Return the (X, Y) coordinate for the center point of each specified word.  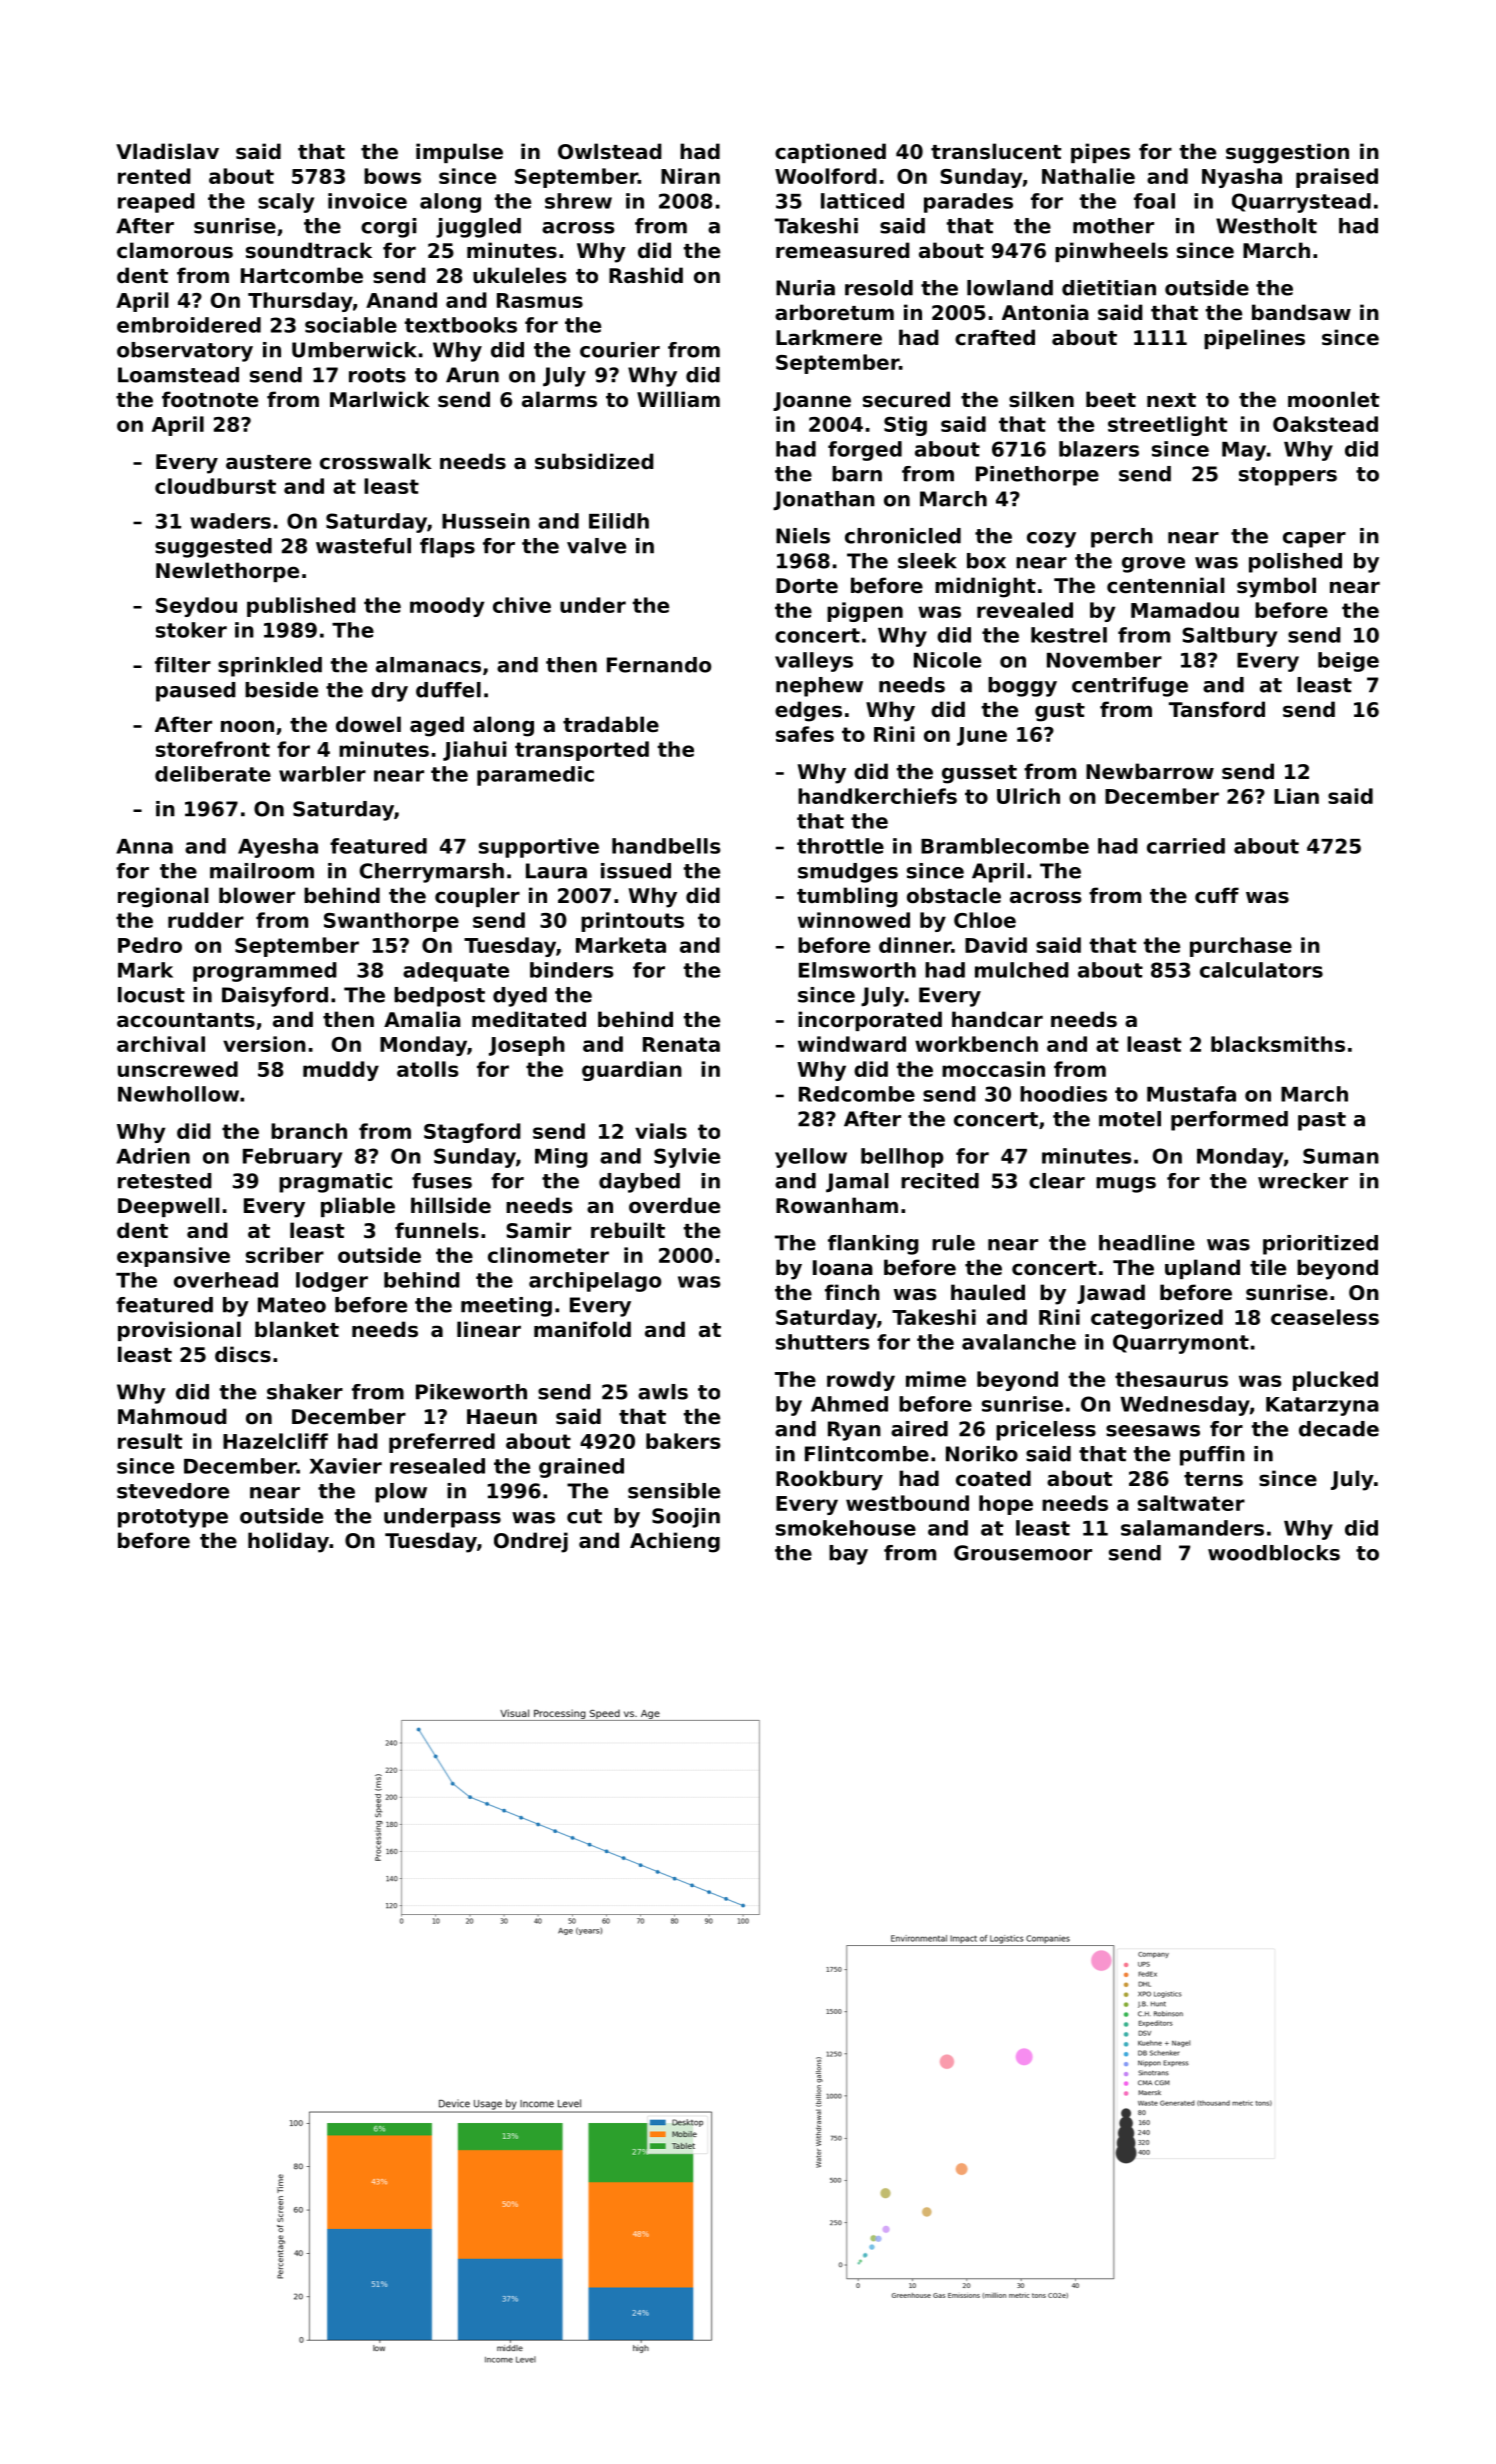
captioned (830, 153)
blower (257, 895)
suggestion (1287, 153)
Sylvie (687, 1158)
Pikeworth (471, 1392)
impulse (459, 153)
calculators (1261, 970)
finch (852, 1292)
